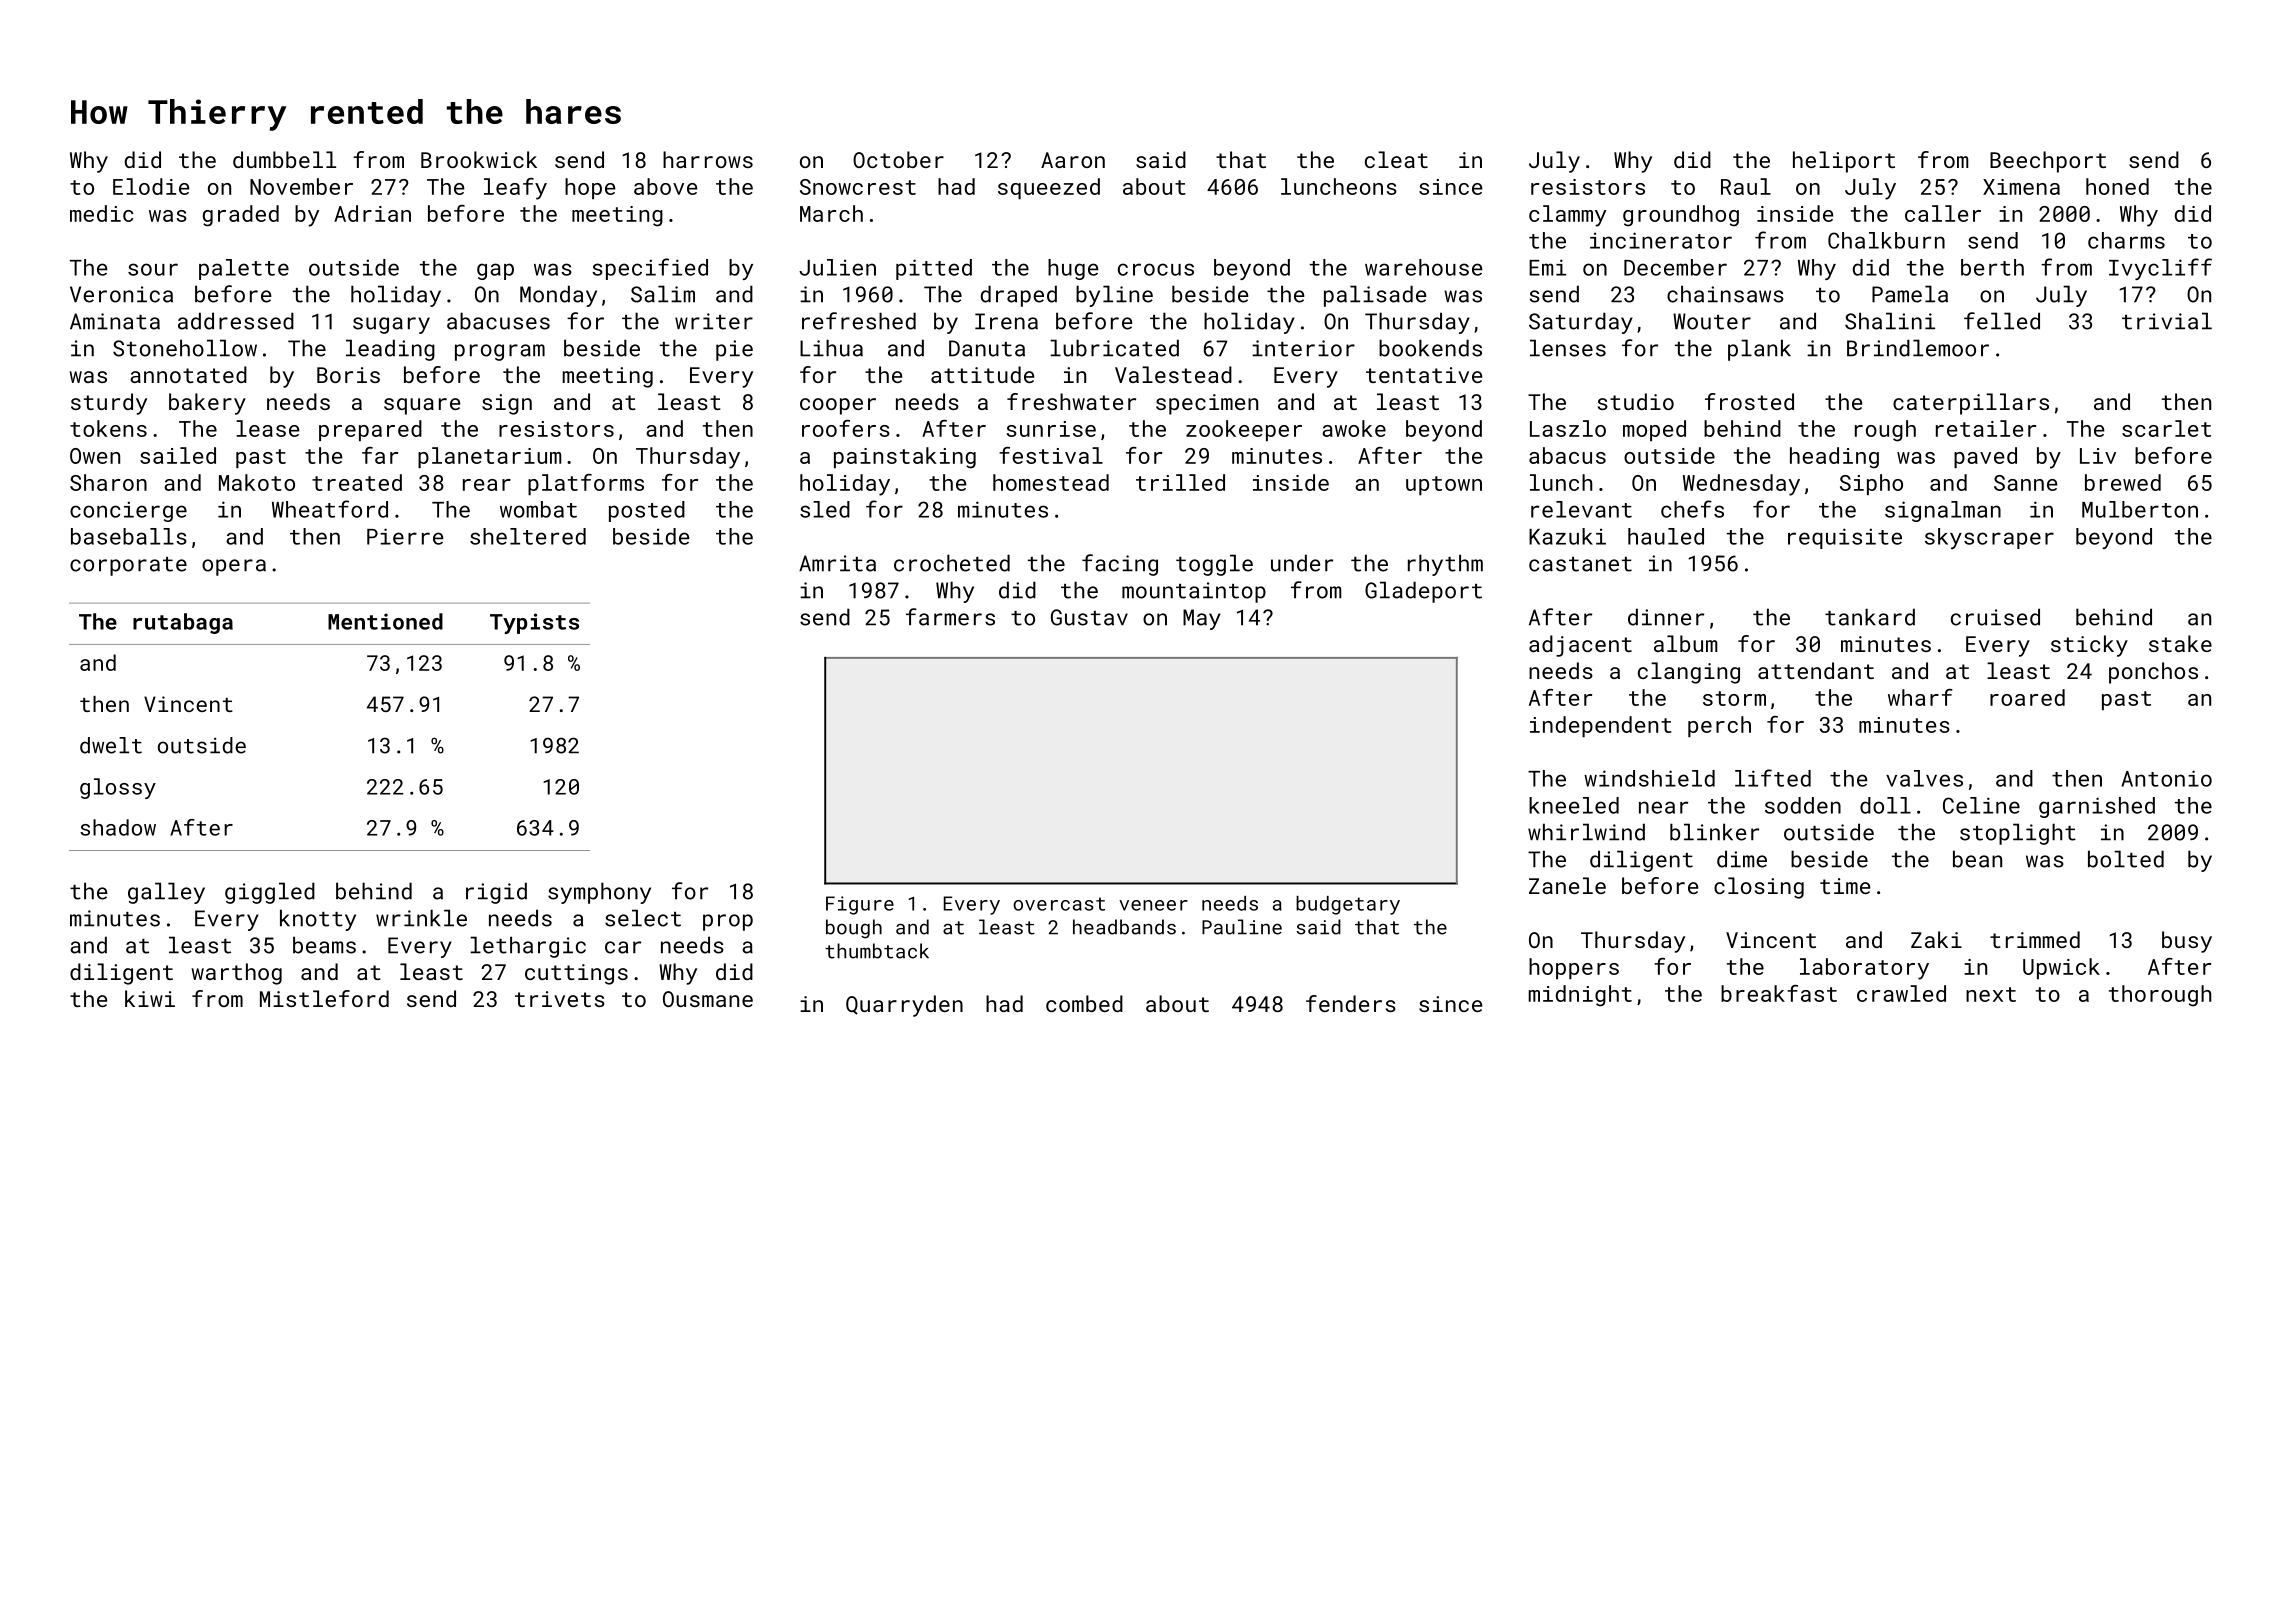 Image resolution: width=2282 pixels, height=1614 pixels. Describe the element at coordinates (1396, 159) in the screenshot. I see `cleat` at that location.
